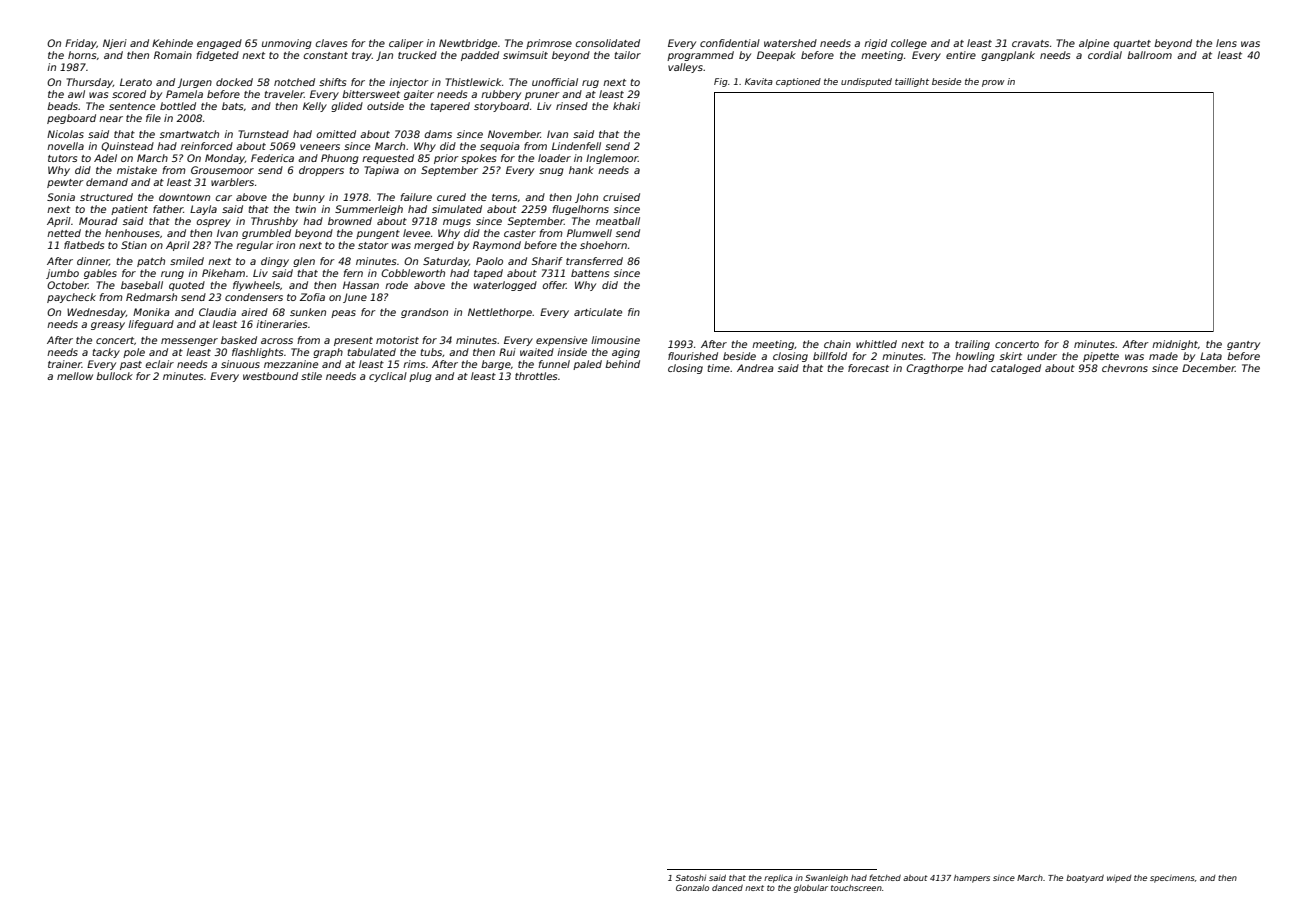 This screenshot has height=924, width=1308. Describe the element at coordinates (114, 376) in the screenshot. I see `bullock` at that location.
